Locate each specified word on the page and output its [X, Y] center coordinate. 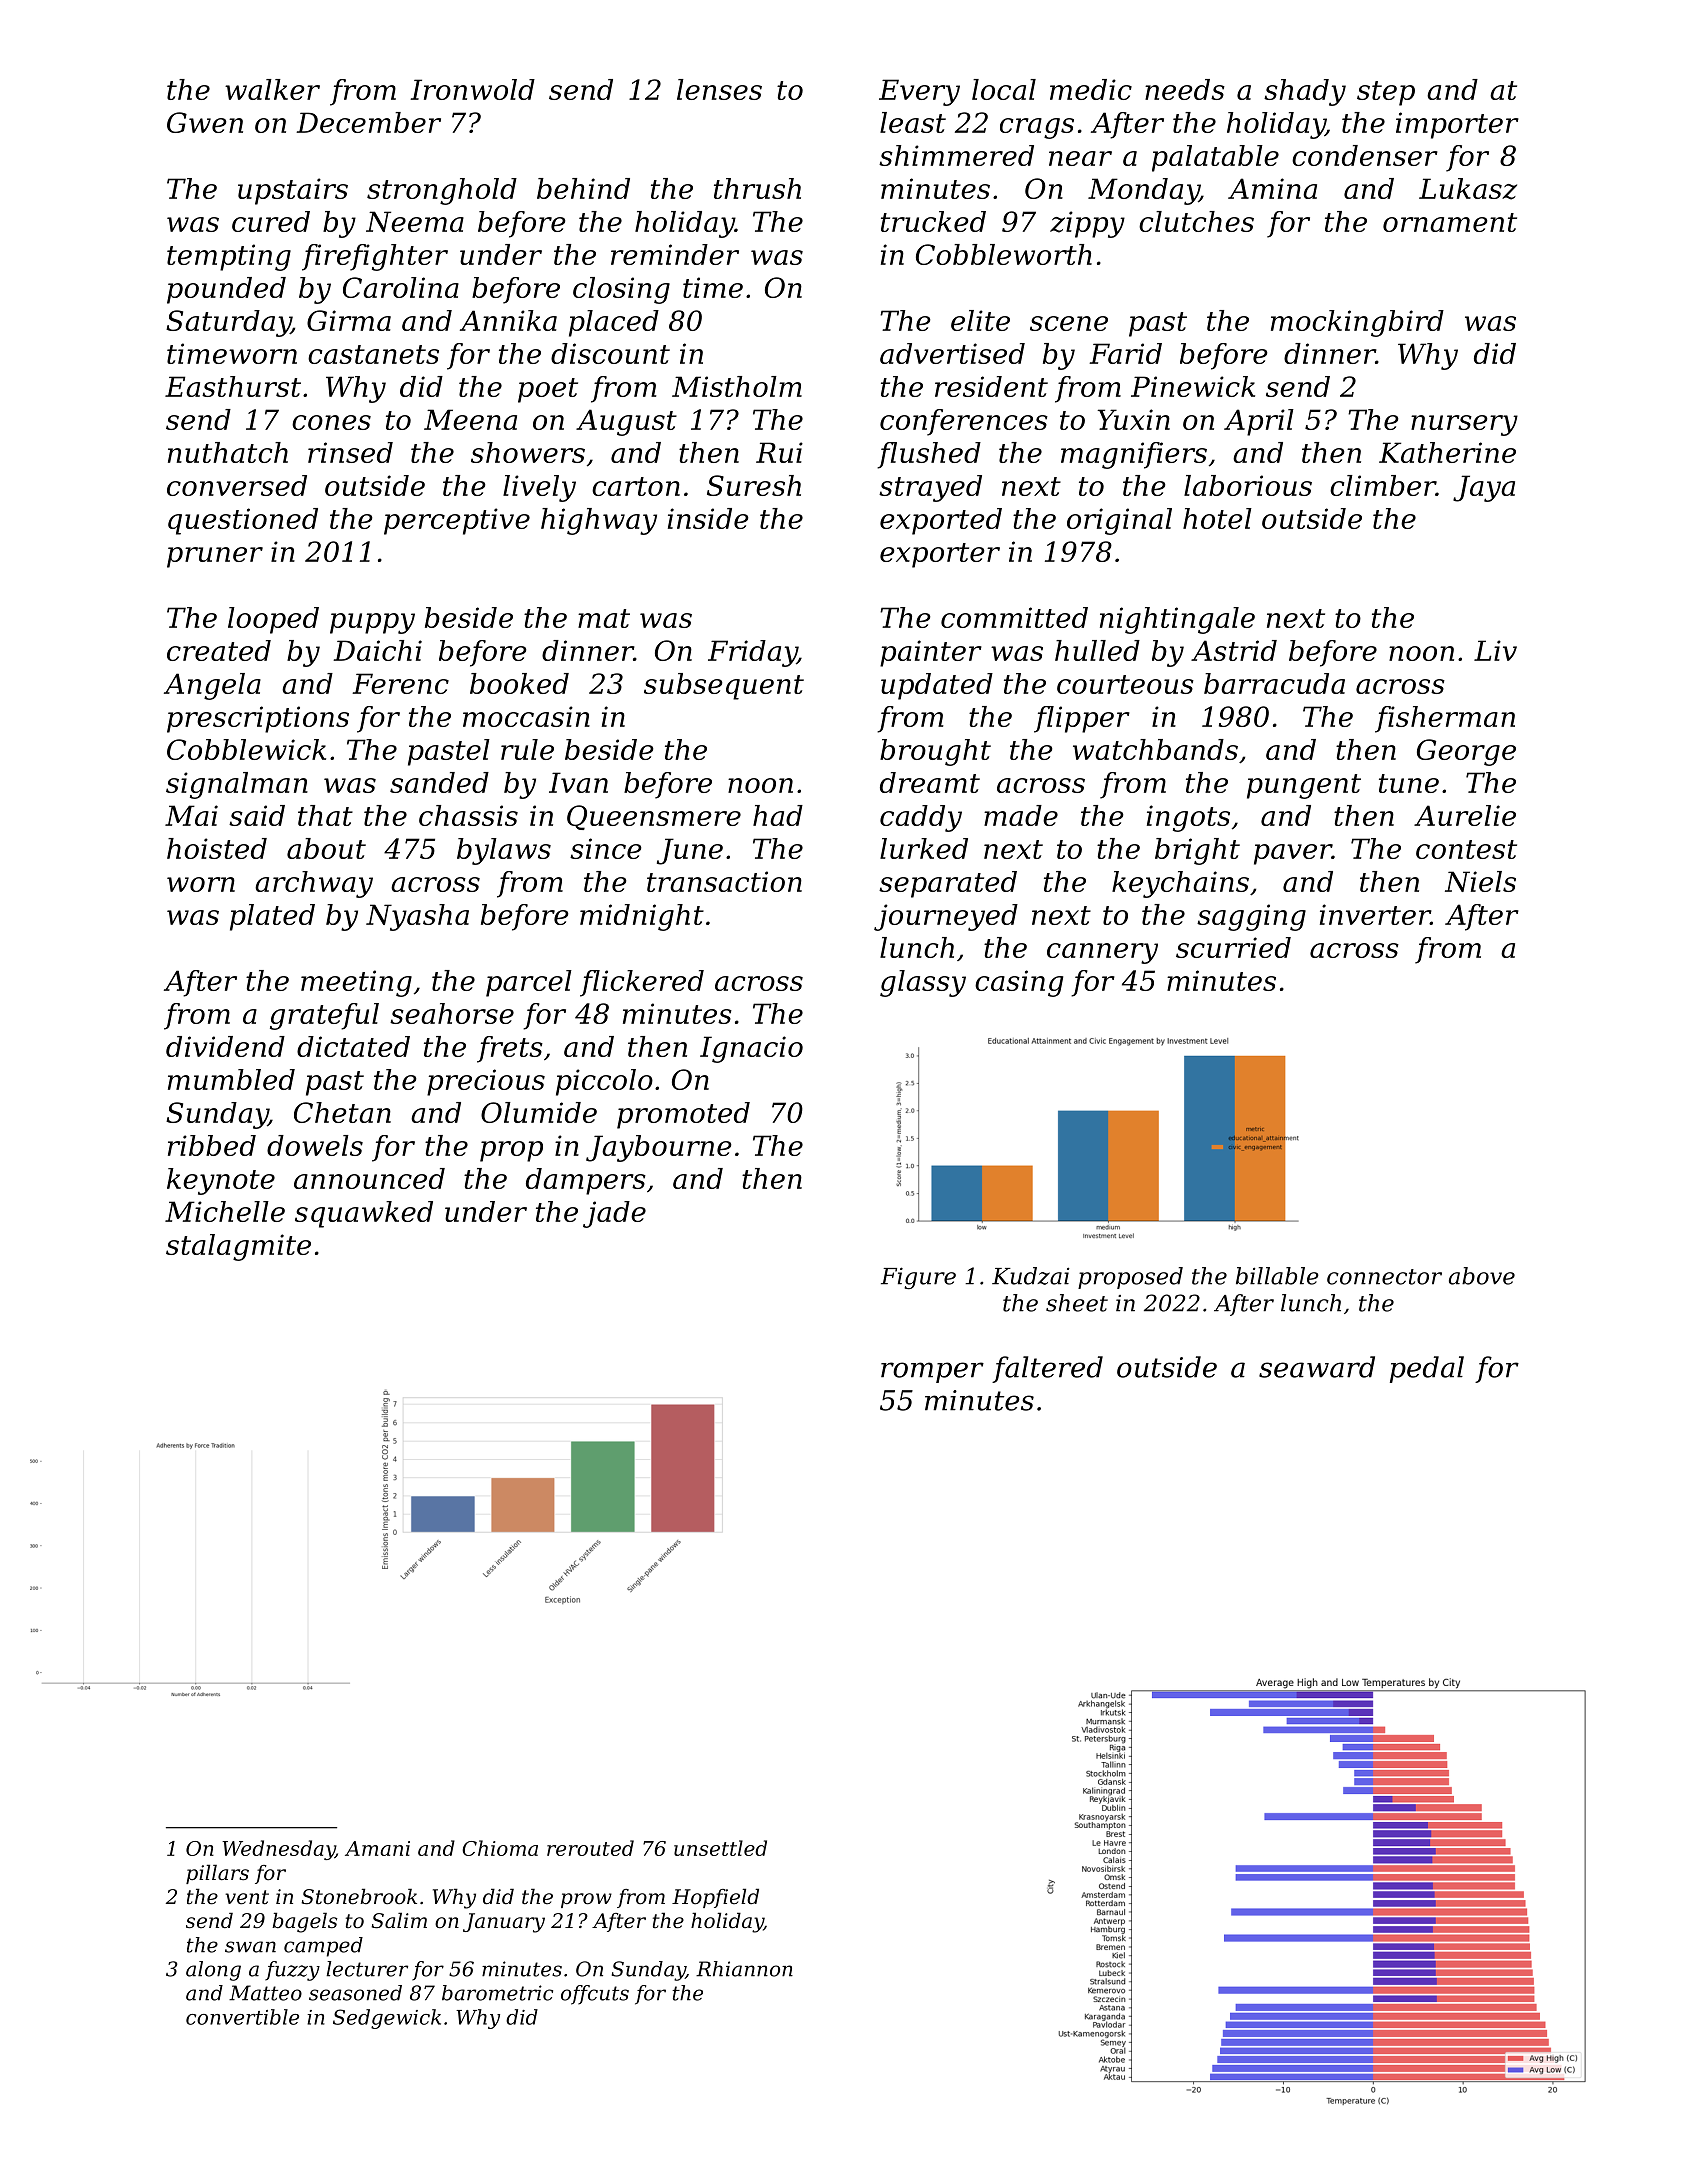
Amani [377, 1848]
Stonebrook [359, 1896]
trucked [933, 221]
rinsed [350, 452]
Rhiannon [744, 1969]
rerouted [590, 1848]
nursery [1464, 425]
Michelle [225, 1211]
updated [937, 686]
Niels [1480, 881]
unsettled [720, 1848]
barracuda [1274, 683]
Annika [508, 320]
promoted [683, 1115]
